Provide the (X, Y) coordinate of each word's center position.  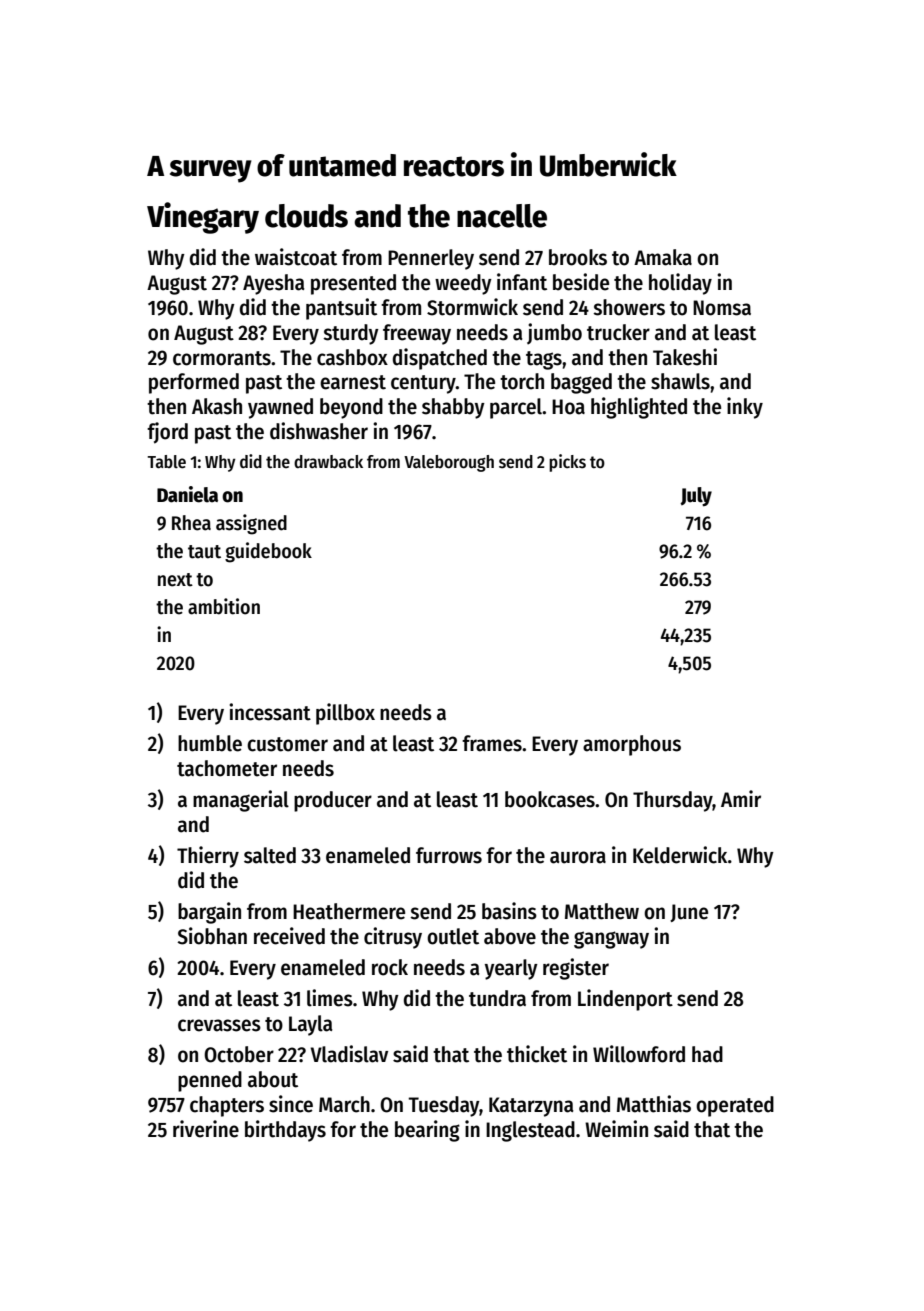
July (696, 497)
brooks (578, 257)
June (689, 913)
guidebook (268, 552)
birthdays (285, 1131)
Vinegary (203, 218)
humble (210, 743)
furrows (449, 855)
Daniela (187, 494)
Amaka (663, 257)
